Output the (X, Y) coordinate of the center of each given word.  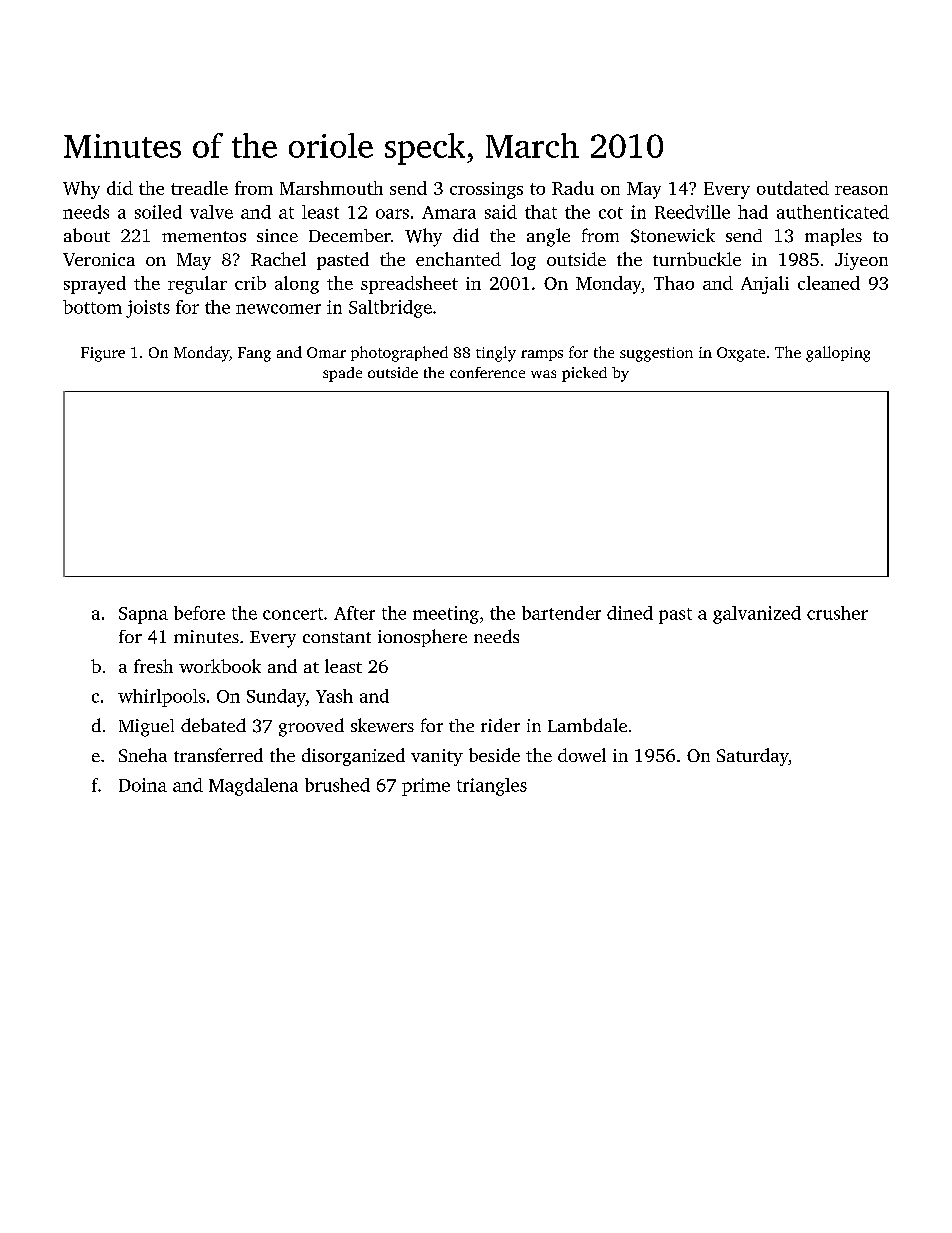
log (523, 261)
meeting (446, 615)
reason (861, 190)
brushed (337, 785)
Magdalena (253, 787)
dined (630, 613)
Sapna (143, 615)
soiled (158, 212)
